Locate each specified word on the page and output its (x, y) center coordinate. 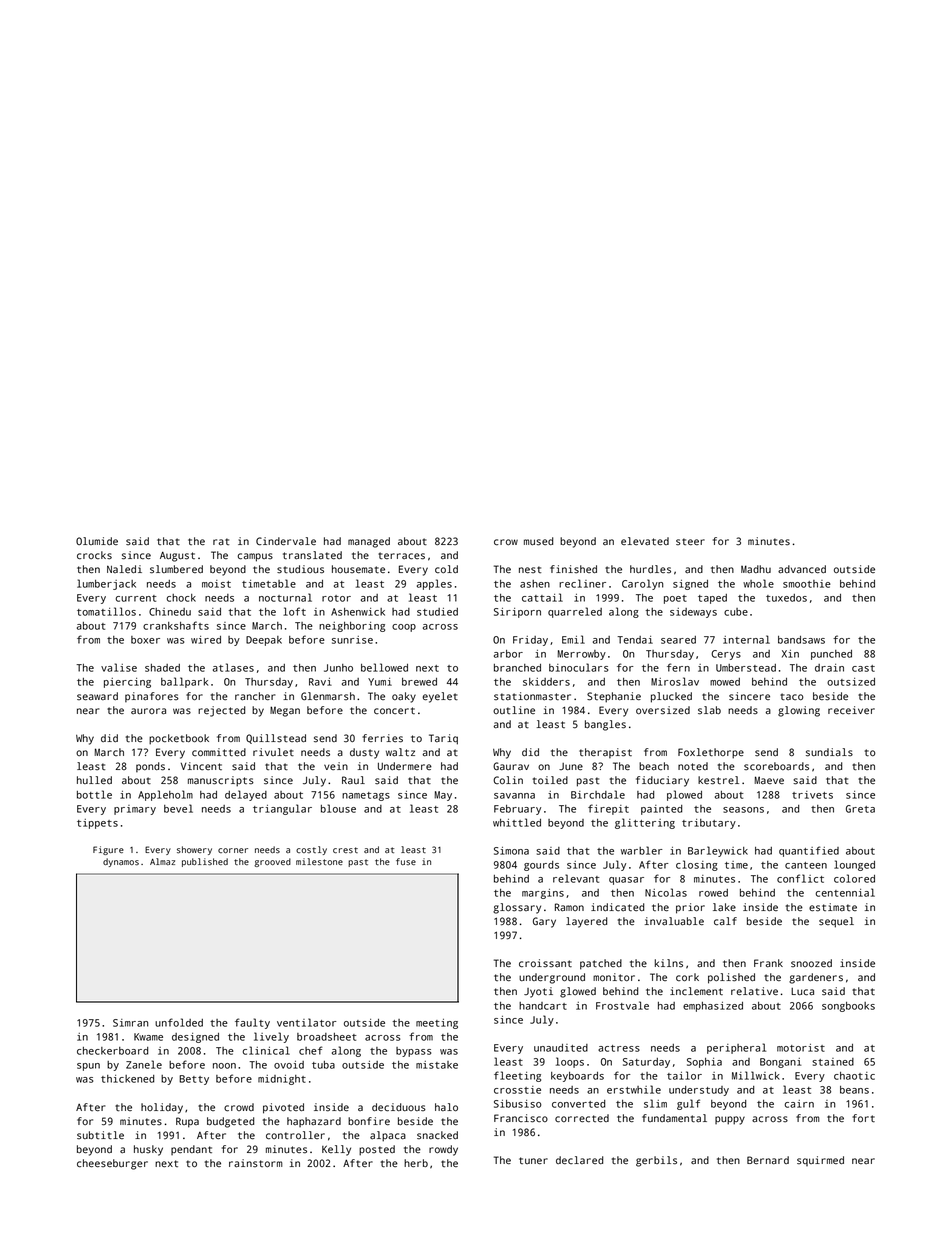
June (571, 767)
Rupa (187, 1122)
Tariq (443, 739)
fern (678, 667)
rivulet (273, 752)
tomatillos (106, 611)
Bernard (768, 1160)
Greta (860, 809)
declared (579, 1160)
